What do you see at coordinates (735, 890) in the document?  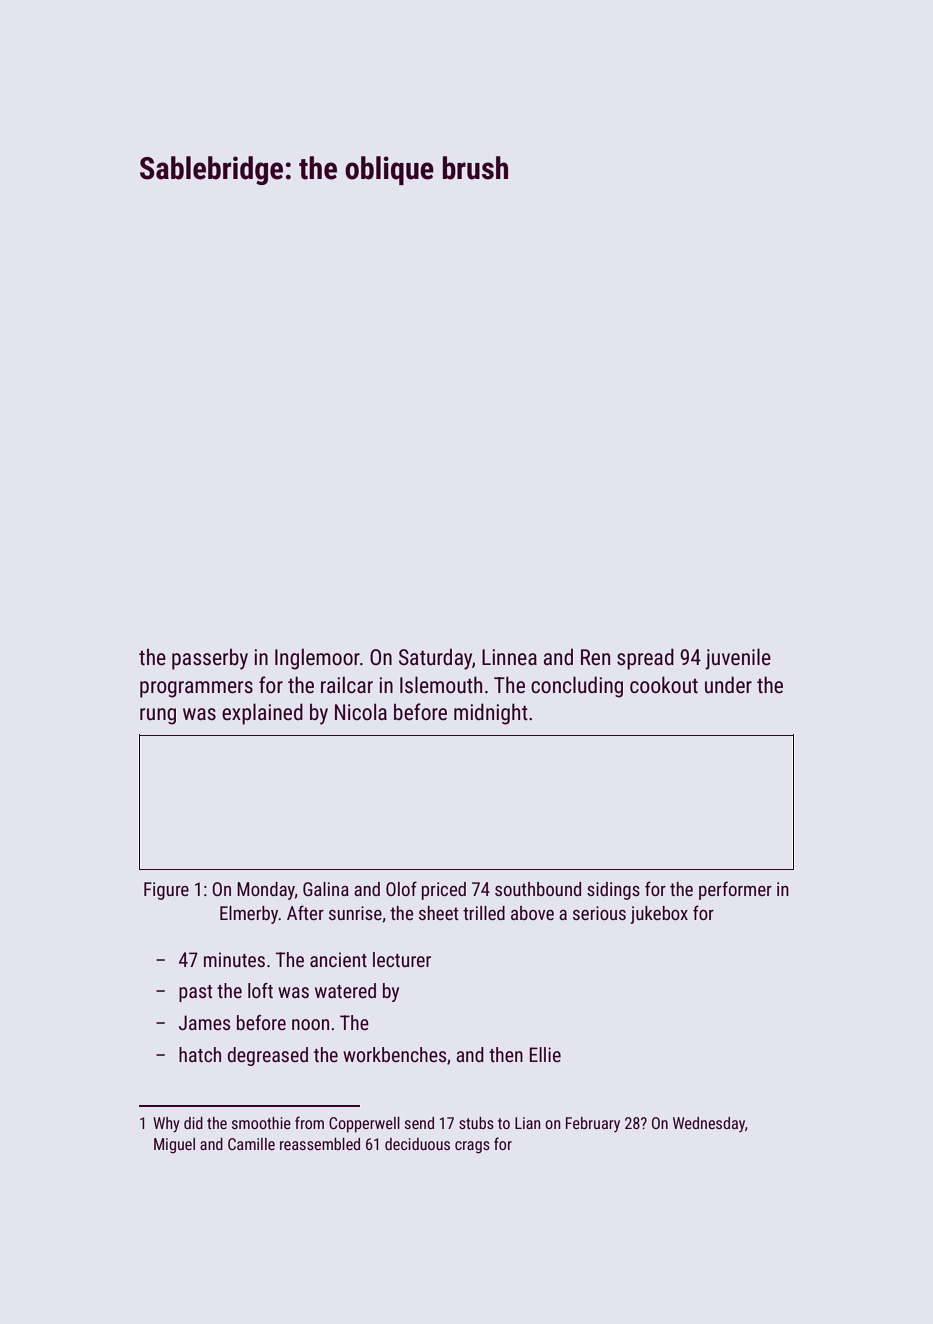 I see `performer` at bounding box center [735, 890].
